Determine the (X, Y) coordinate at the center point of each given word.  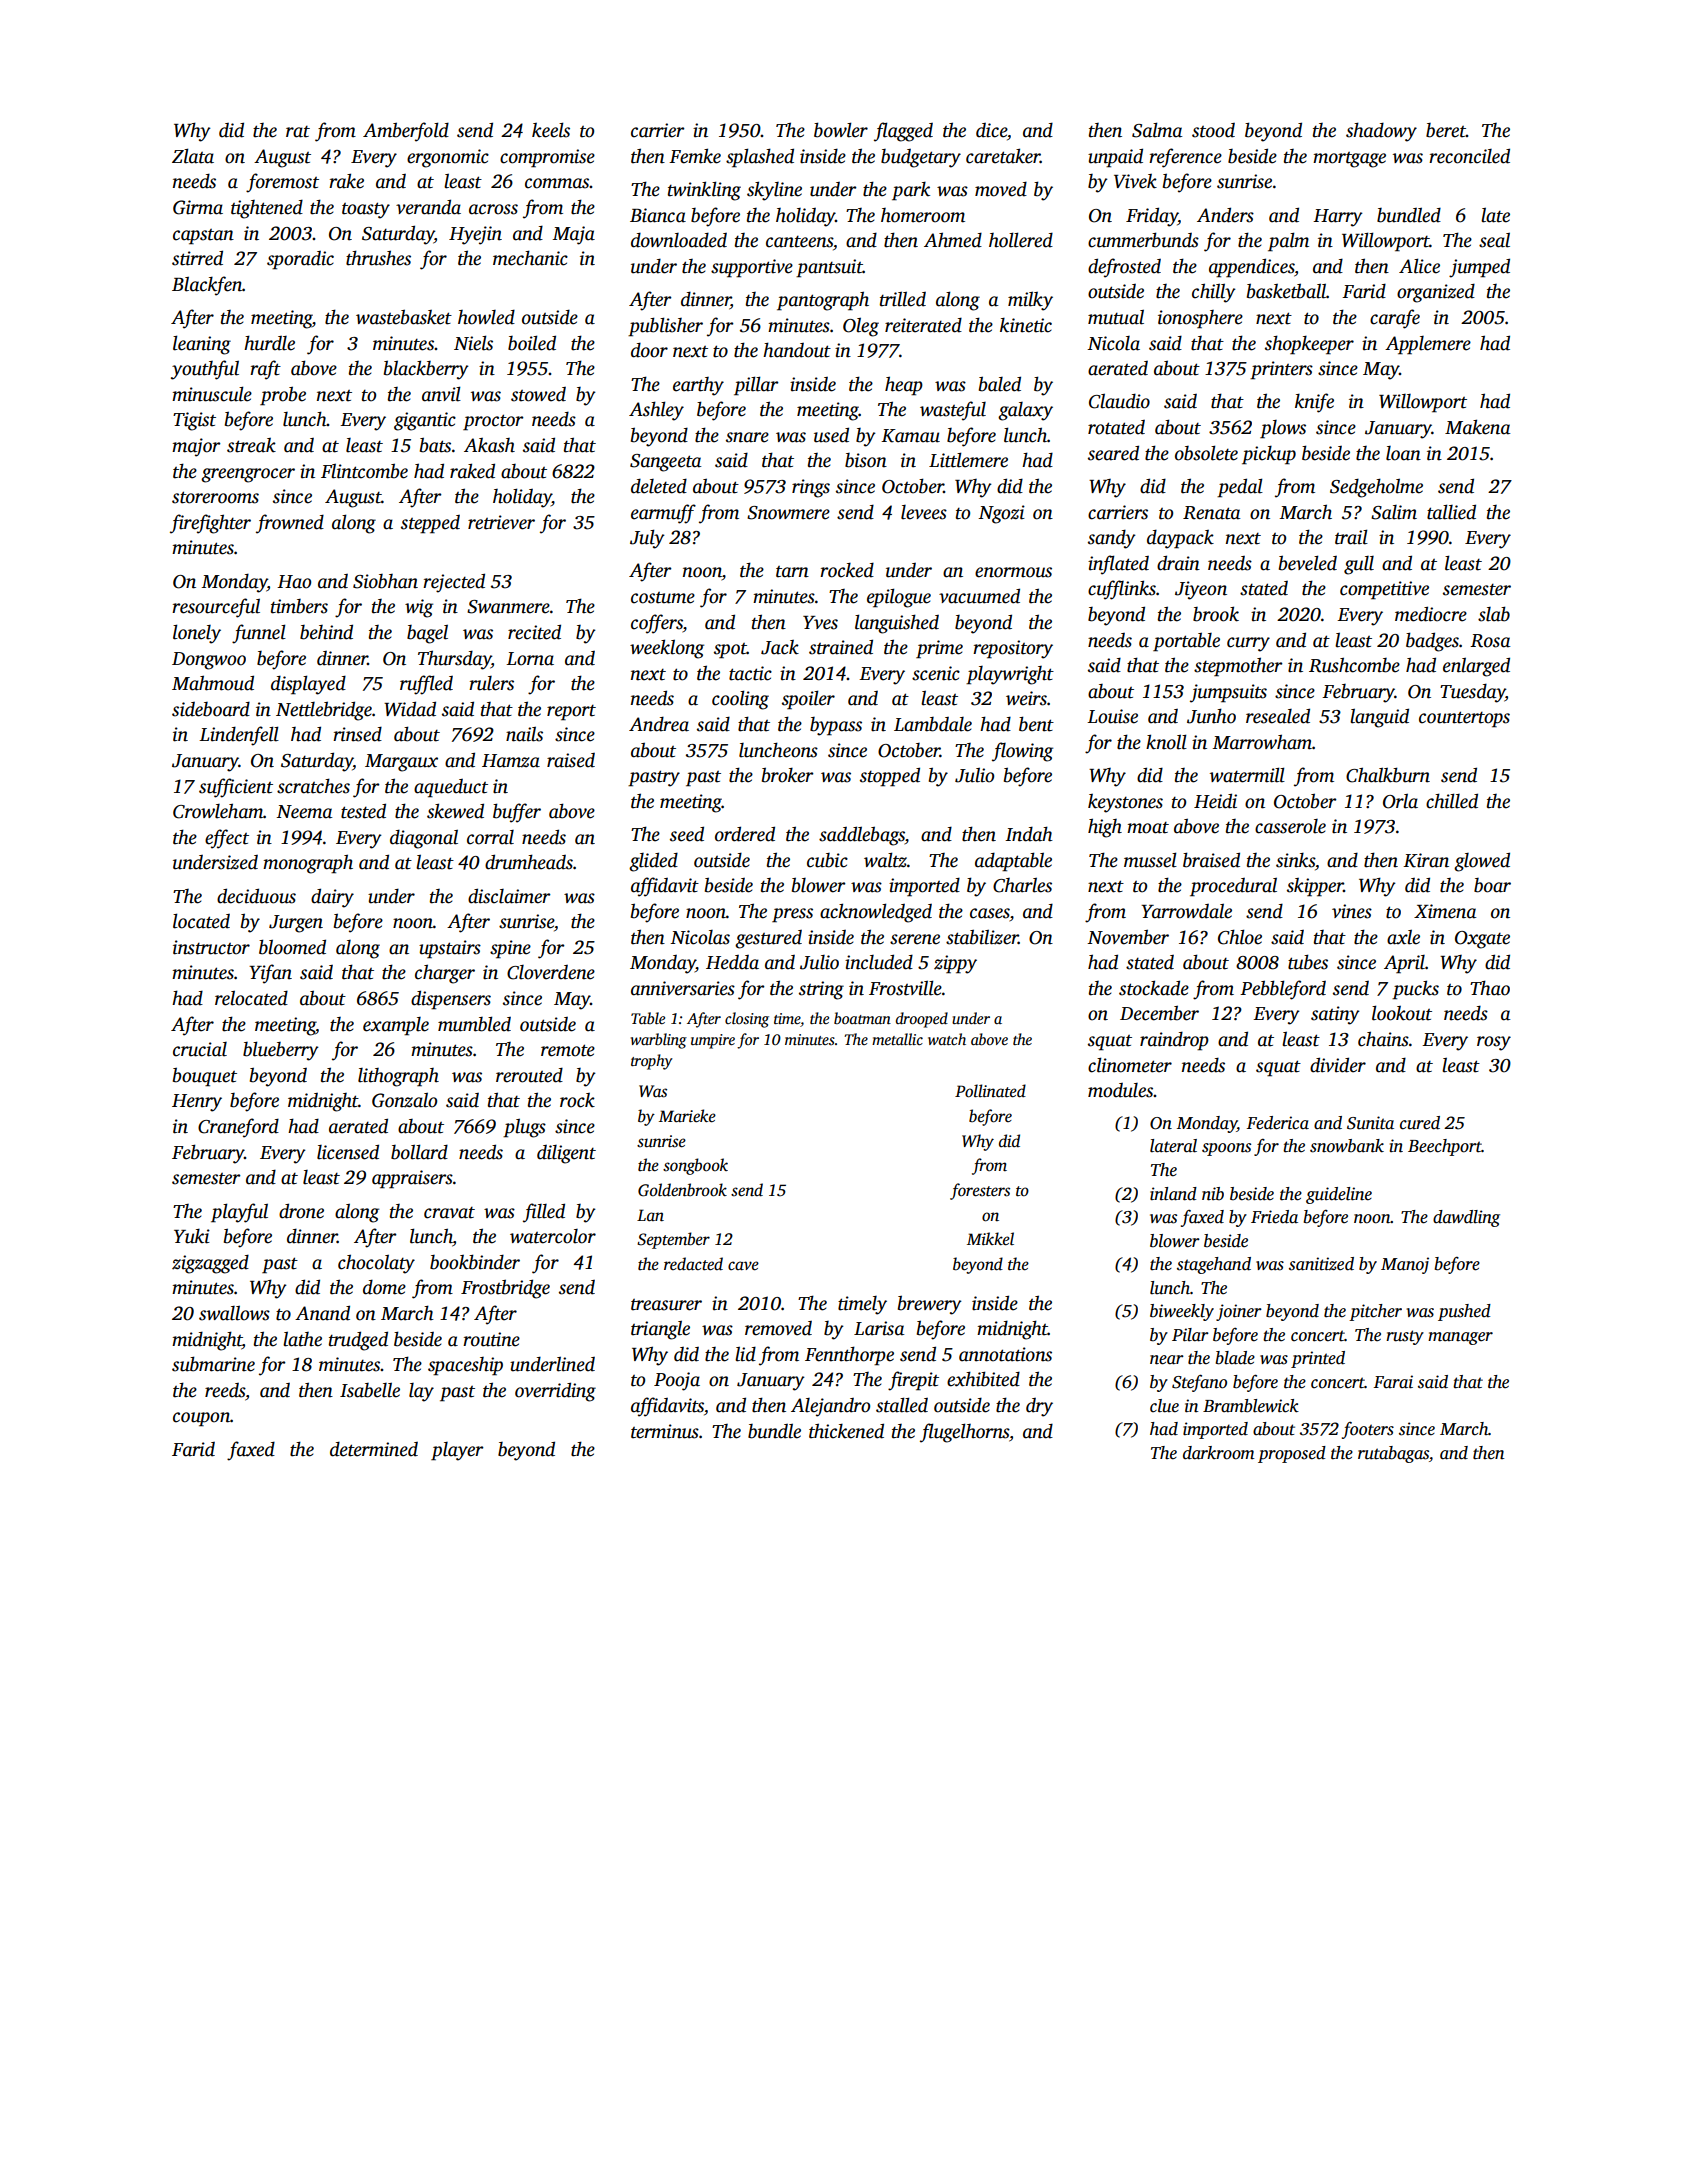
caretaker (1003, 156)
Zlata (193, 156)
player (457, 1451)
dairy (332, 898)
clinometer (1130, 1065)
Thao (1490, 988)
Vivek (1135, 181)
